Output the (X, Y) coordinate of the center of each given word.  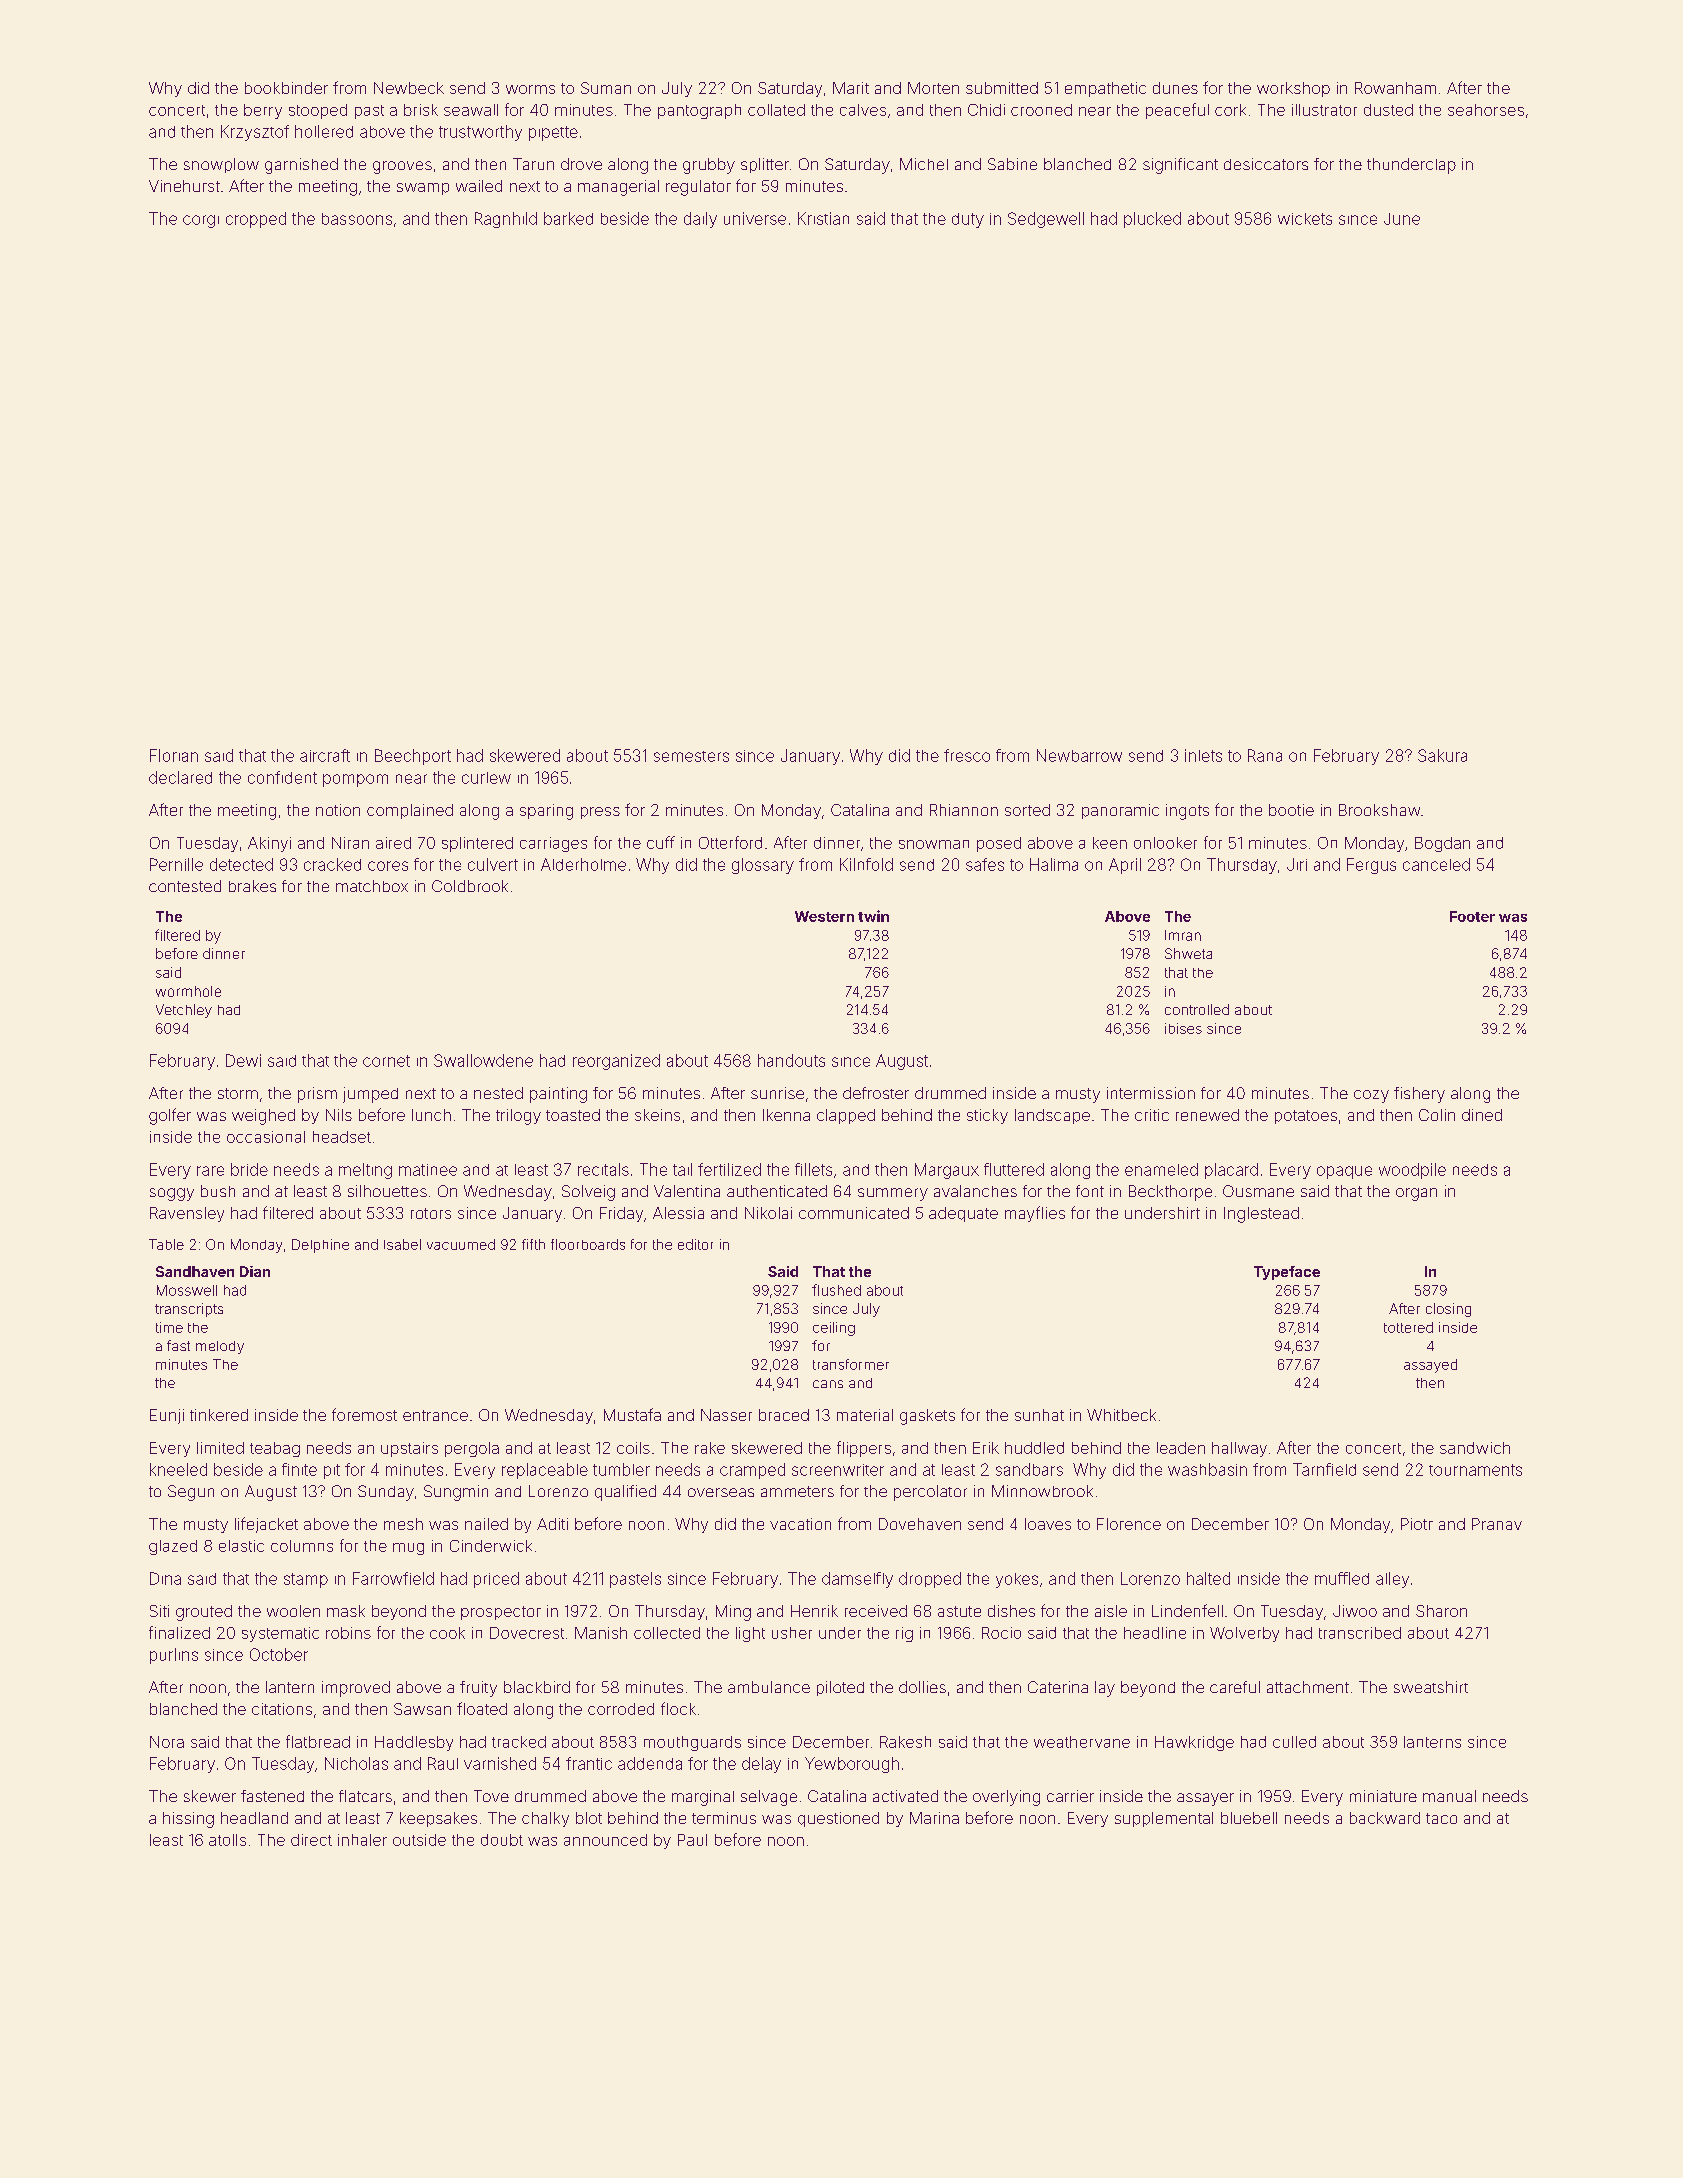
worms (530, 89)
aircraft (325, 755)
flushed (836, 1290)
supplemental (1164, 1819)
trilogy (518, 1117)
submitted (1002, 88)
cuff (661, 842)
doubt (502, 1840)
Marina (934, 1818)
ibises (1183, 1028)
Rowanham (1395, 88)
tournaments (1475, 1470)
